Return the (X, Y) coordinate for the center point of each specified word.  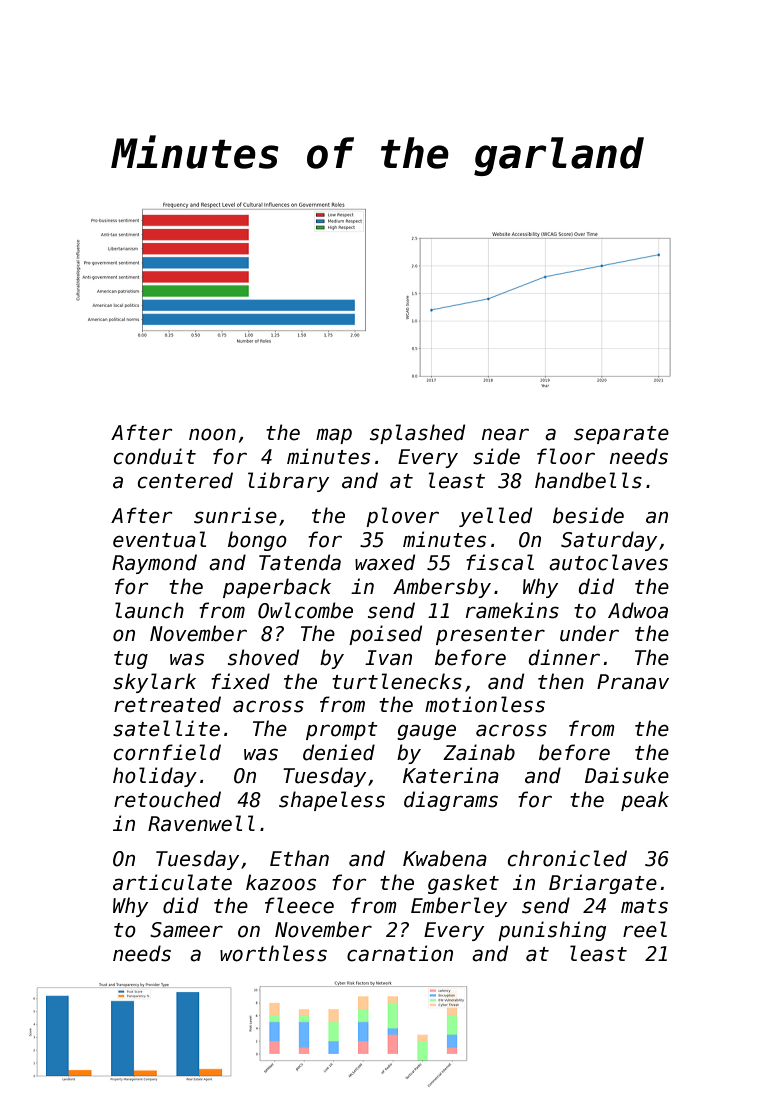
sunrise (235, 515)
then (561, 681)
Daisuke (627, 775)
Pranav (633, 682)
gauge (426, 732)
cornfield (167, 752)
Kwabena (445, 858)
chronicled (567, 858)
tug (131, 660)
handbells (588, 480)
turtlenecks (397, 681)
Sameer (186, 930)
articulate (172, 882)
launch (149, 610)
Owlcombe (305, 610)
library (288, 482)
